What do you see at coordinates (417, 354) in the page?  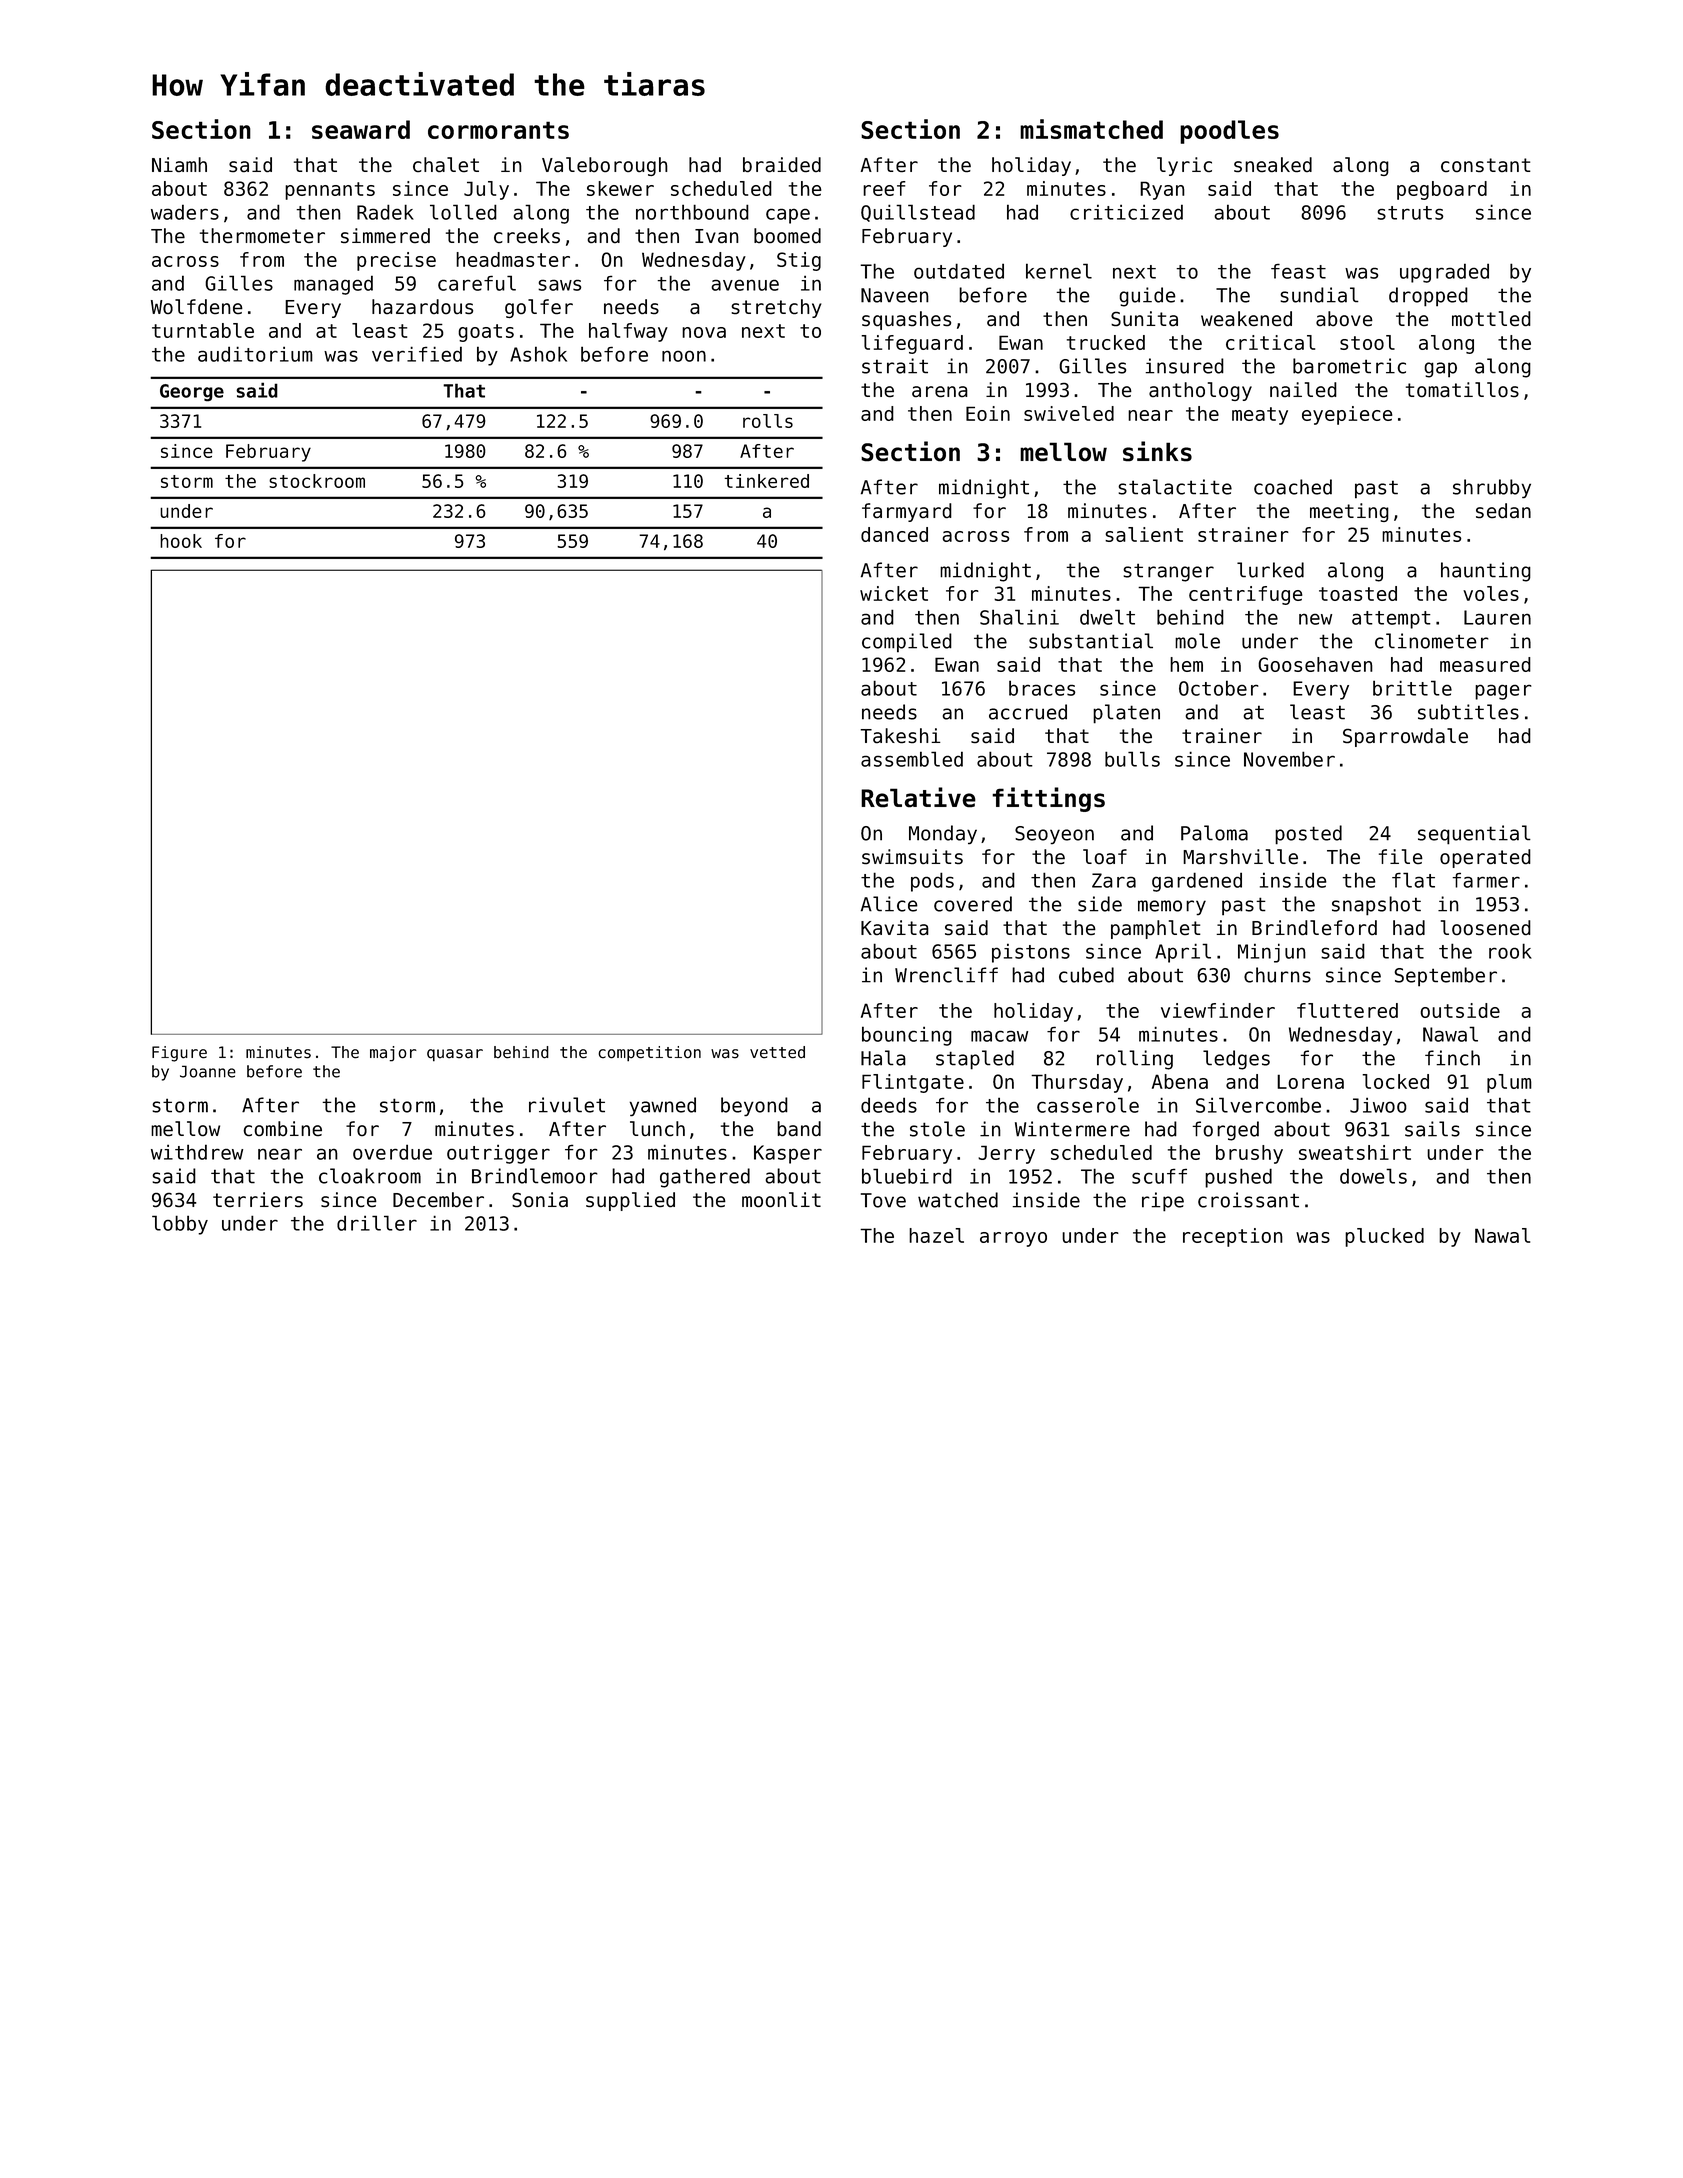 I see `verified` at bounding box center [417, 354].
